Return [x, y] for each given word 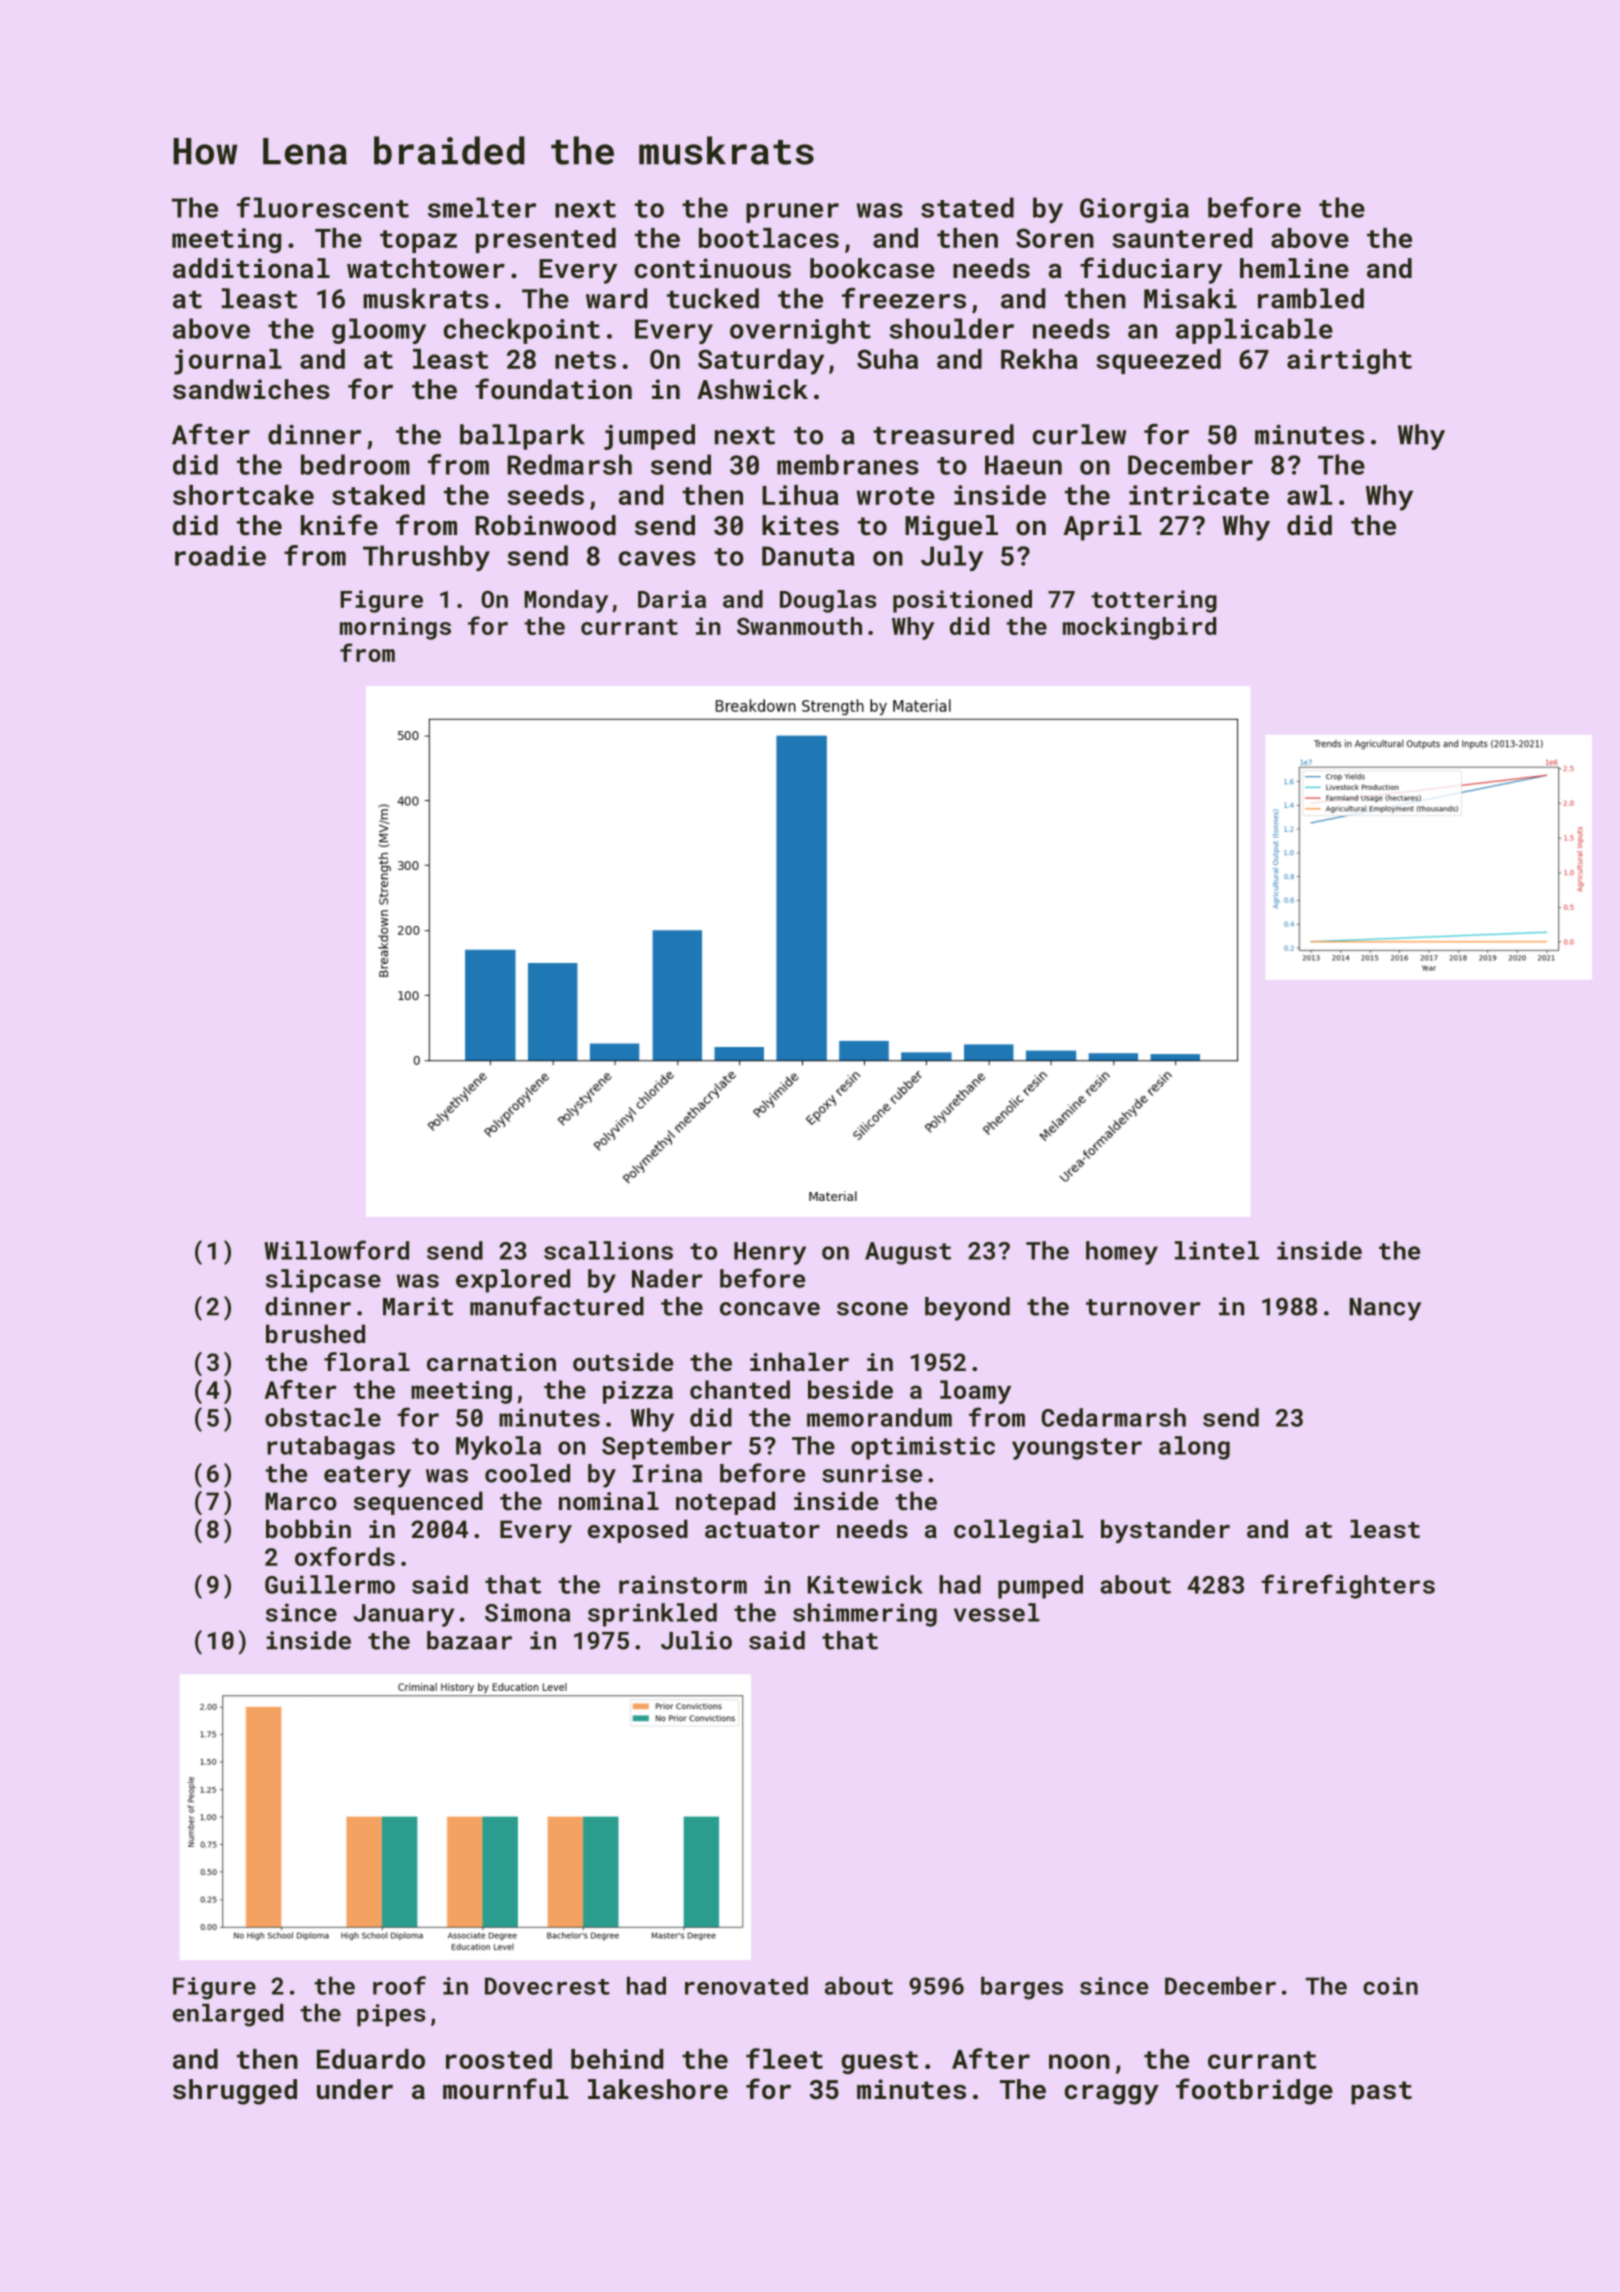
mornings [395, 628]
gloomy [379, 331]
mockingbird [1139, 628]
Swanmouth [799, 626]
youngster [1077, 1449]
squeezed [1158, 361]
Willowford [336, 1250]
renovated [746, 1986]
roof [399, 1985]
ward [616, 298]
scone [872, 1309]
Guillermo [330, 1584]
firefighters [1348, 1586]
